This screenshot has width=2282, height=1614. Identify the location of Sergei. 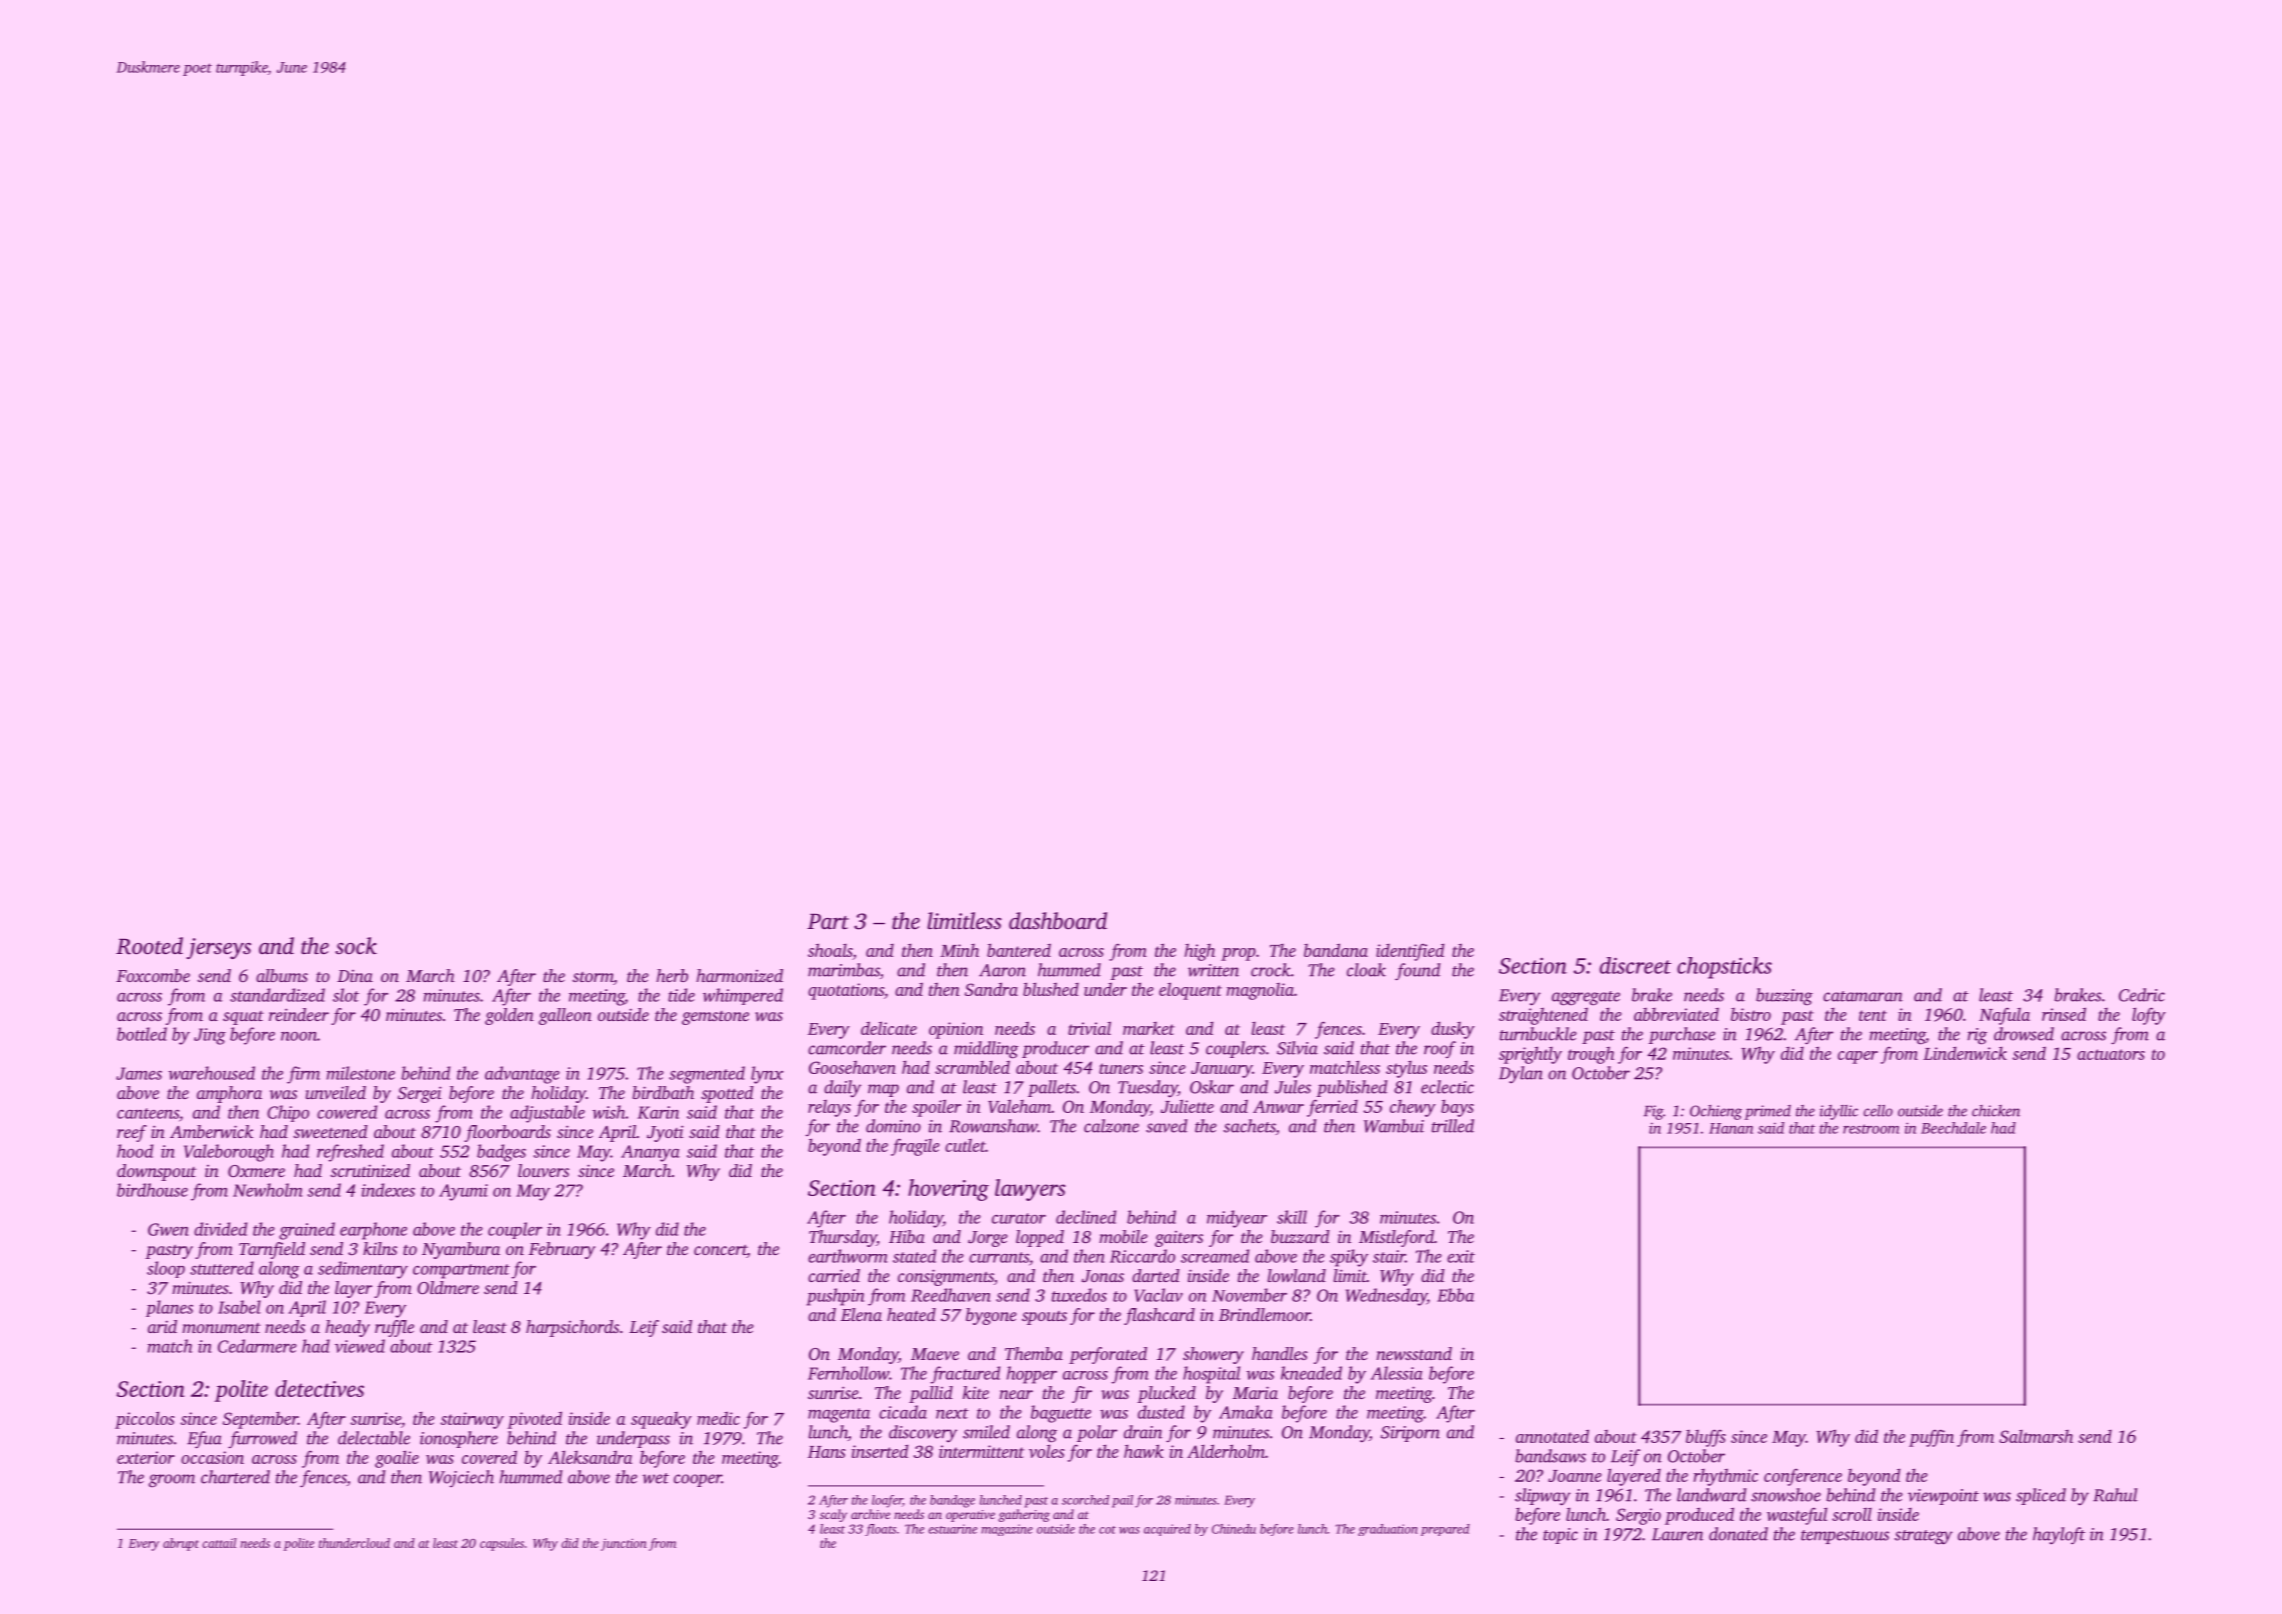
(420, 1094).
